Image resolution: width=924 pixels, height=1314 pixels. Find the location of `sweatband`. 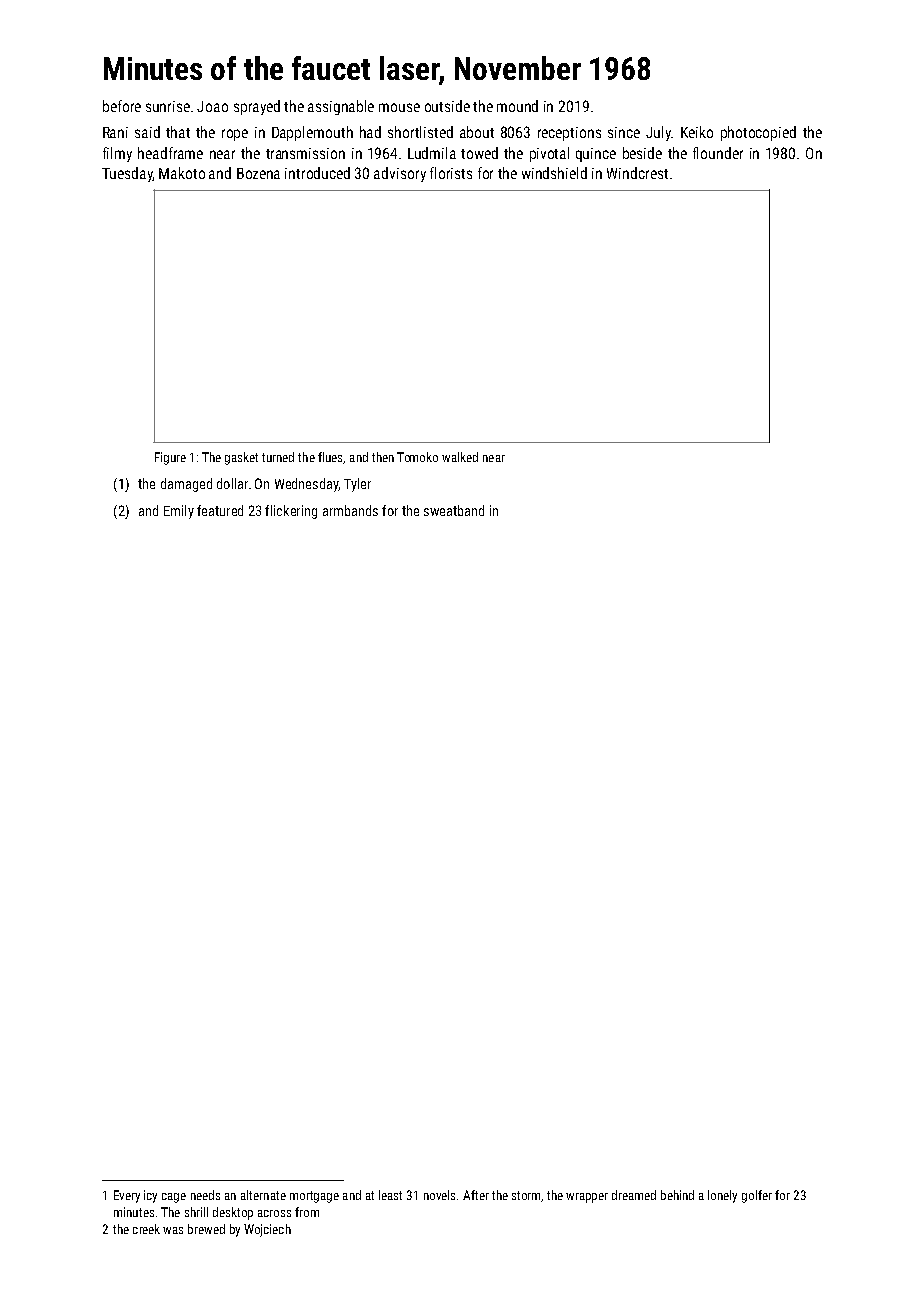

sweatband is located at coordinates (454, 510).
